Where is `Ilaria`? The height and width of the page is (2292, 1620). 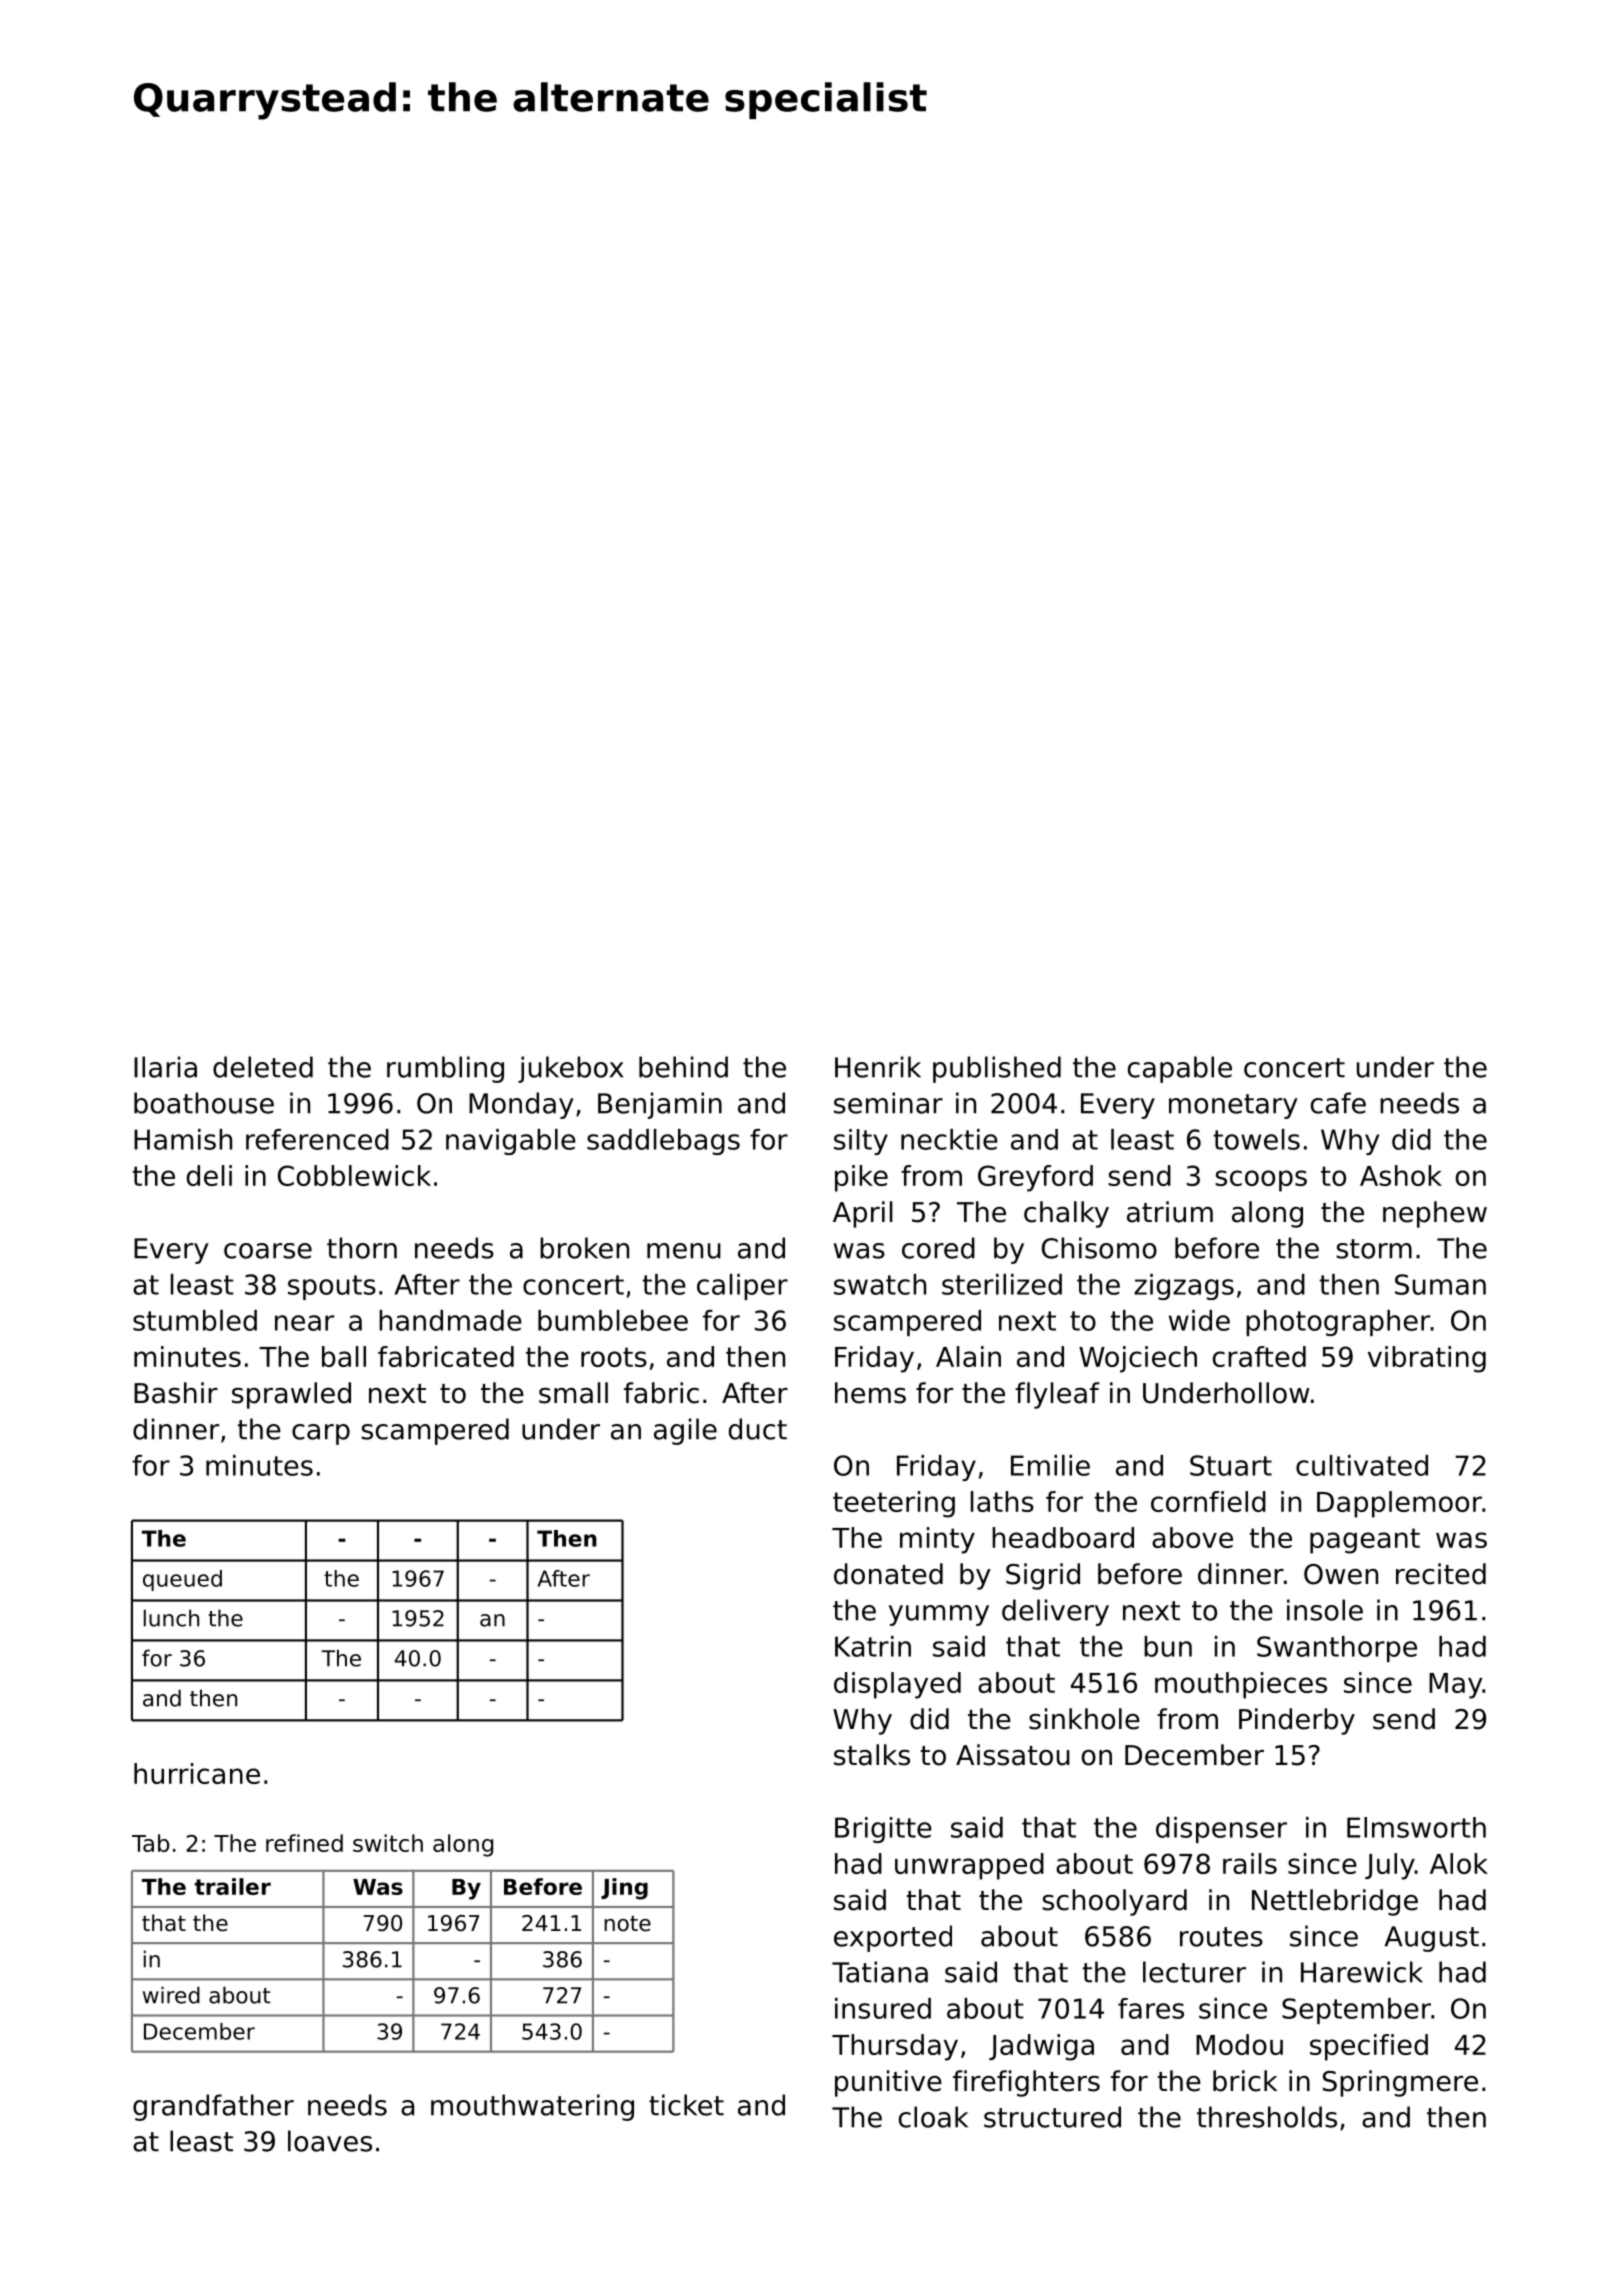
Ilaria is located at coordinates (165, 1067).
